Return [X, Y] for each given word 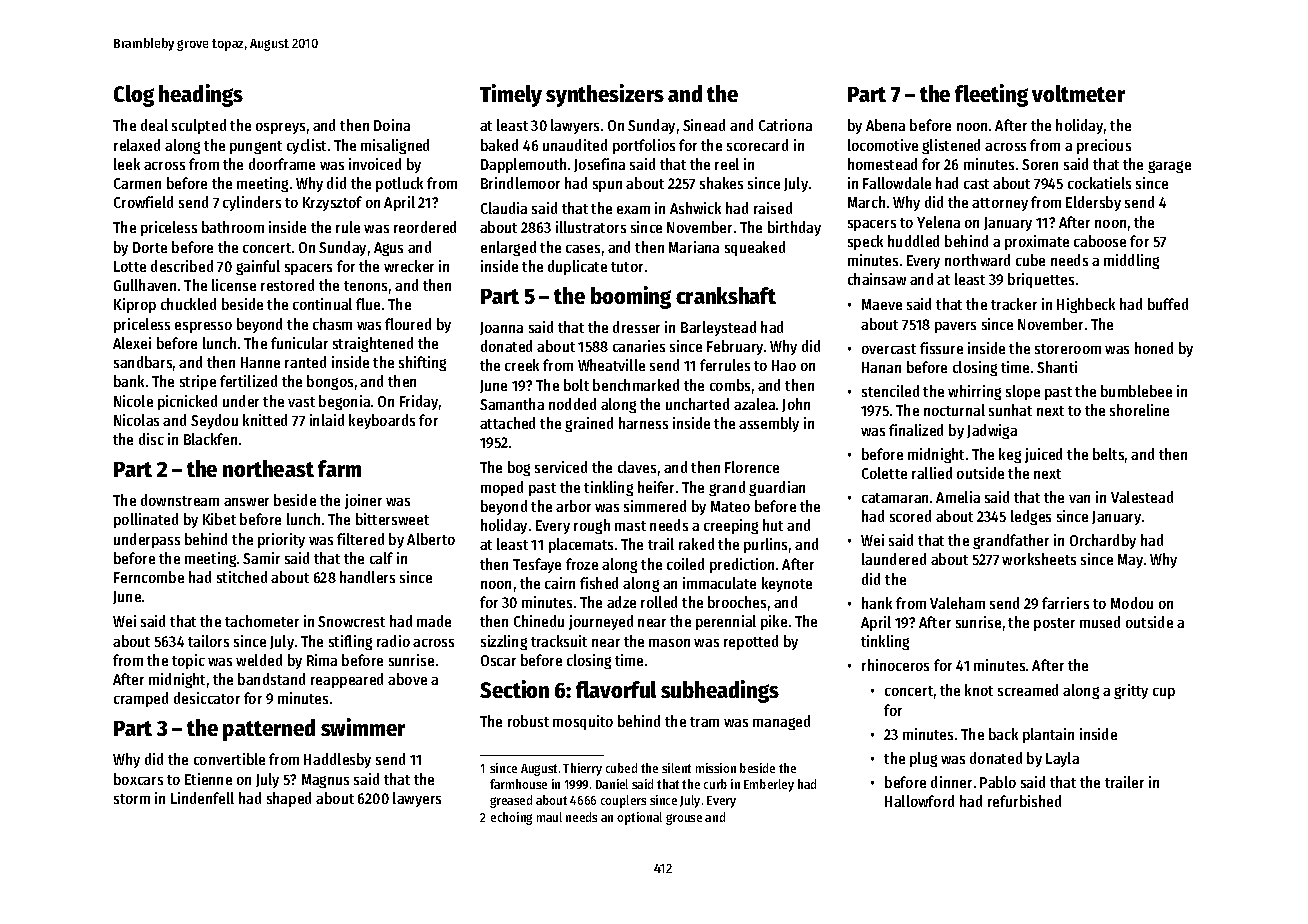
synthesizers [605, 95]
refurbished [1024, 801]
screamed [1028, 690]
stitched [242, 577]
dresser [636, 327]
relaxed [137, 145]
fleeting [991, 95]
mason [669, 643]
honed [1154, 348]
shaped [289, 799]
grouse [684, 819]
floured [408, 324]
